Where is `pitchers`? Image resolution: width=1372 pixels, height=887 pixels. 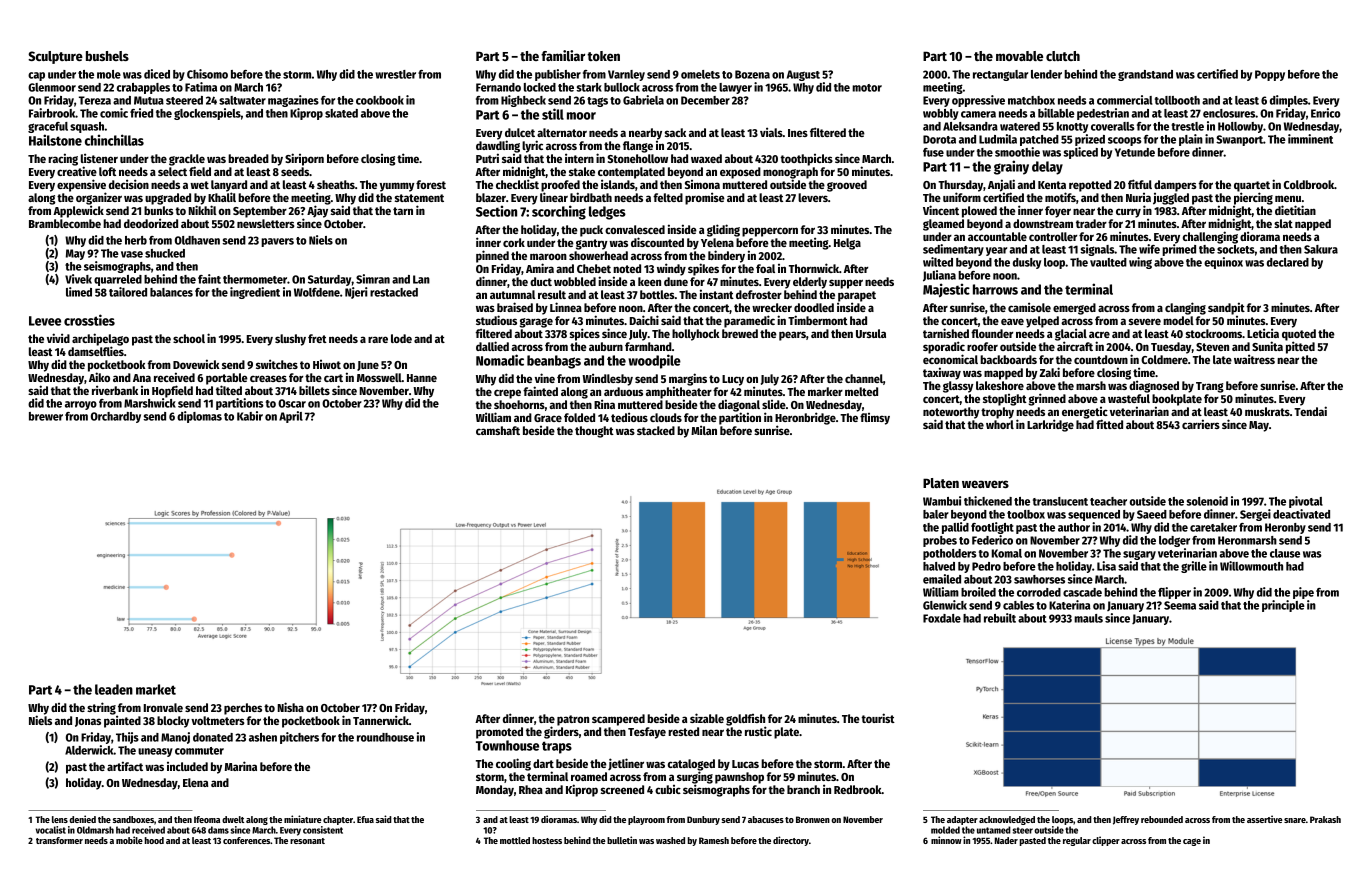 pitchers is located at coordinates (299, 738).
